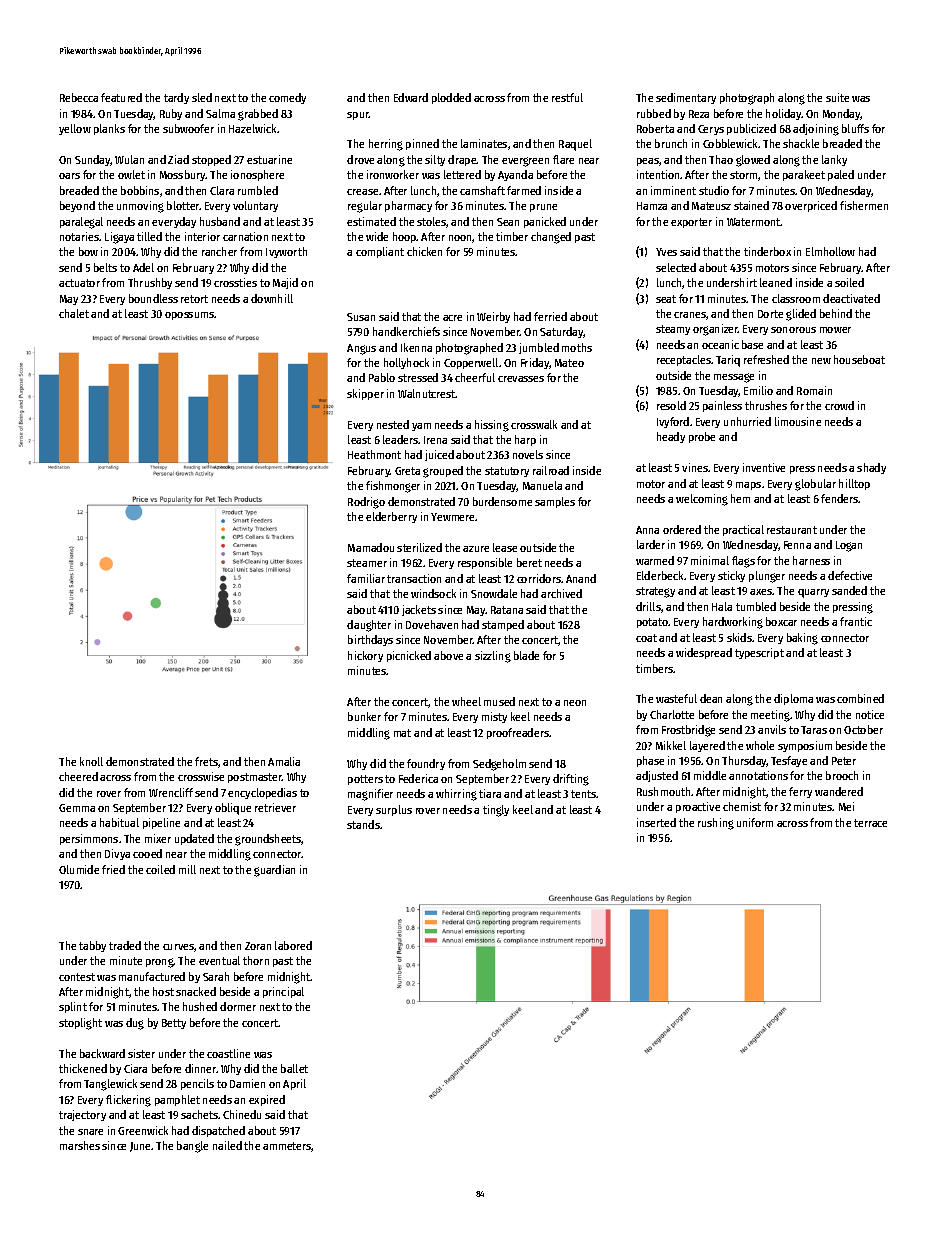 Image resolution: width=952 pixels, height=1233 pixels. I want to click on marshes, so click(80, 1145).
